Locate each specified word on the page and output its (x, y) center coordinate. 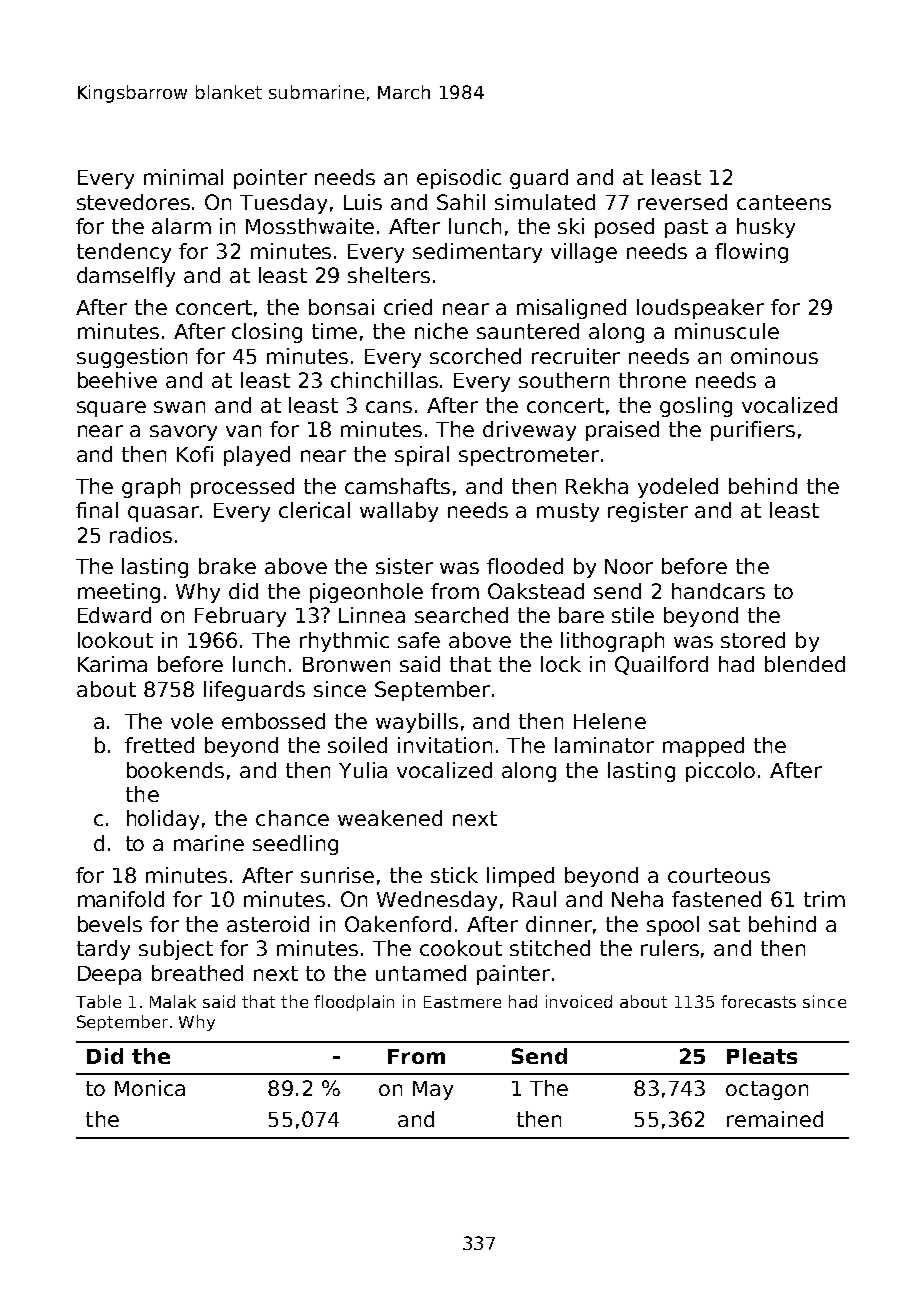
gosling (696, 407)
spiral (422, 456)
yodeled (678, 488)
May (433, 1090)
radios (141, 535)
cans (389, 407)
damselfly (126, 277)
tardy (103, 950)
